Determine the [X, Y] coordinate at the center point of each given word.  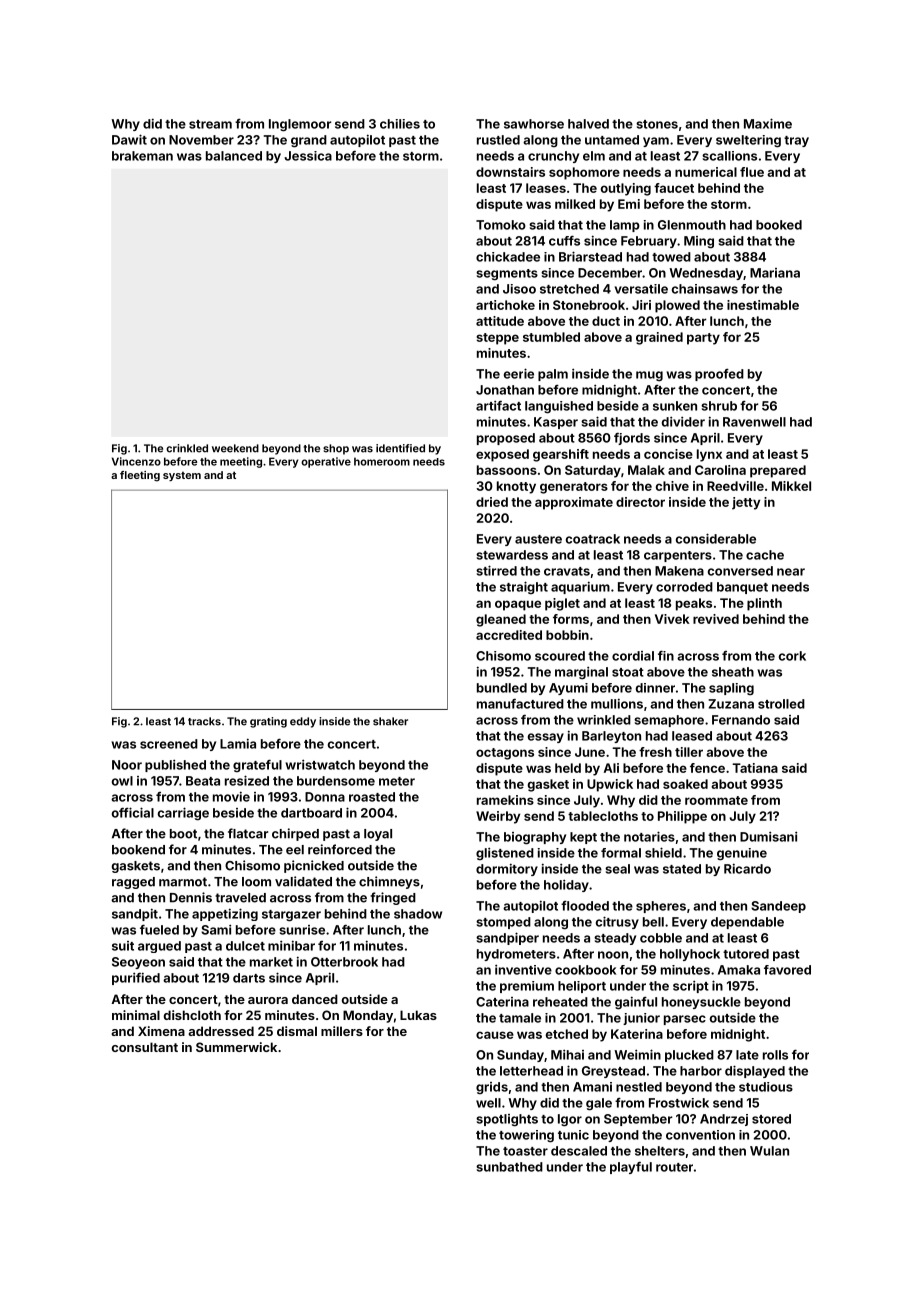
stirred [496, 570]
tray [796, 141]
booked [779, 225]
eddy [303, 722]
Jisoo [519, 289]
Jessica [308, 156]
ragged [133, 883]
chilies [400, 124]
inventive [523, 969]
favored [787, 970]
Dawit [129, 139]
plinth [764, 604]
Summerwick [236, 1047]
